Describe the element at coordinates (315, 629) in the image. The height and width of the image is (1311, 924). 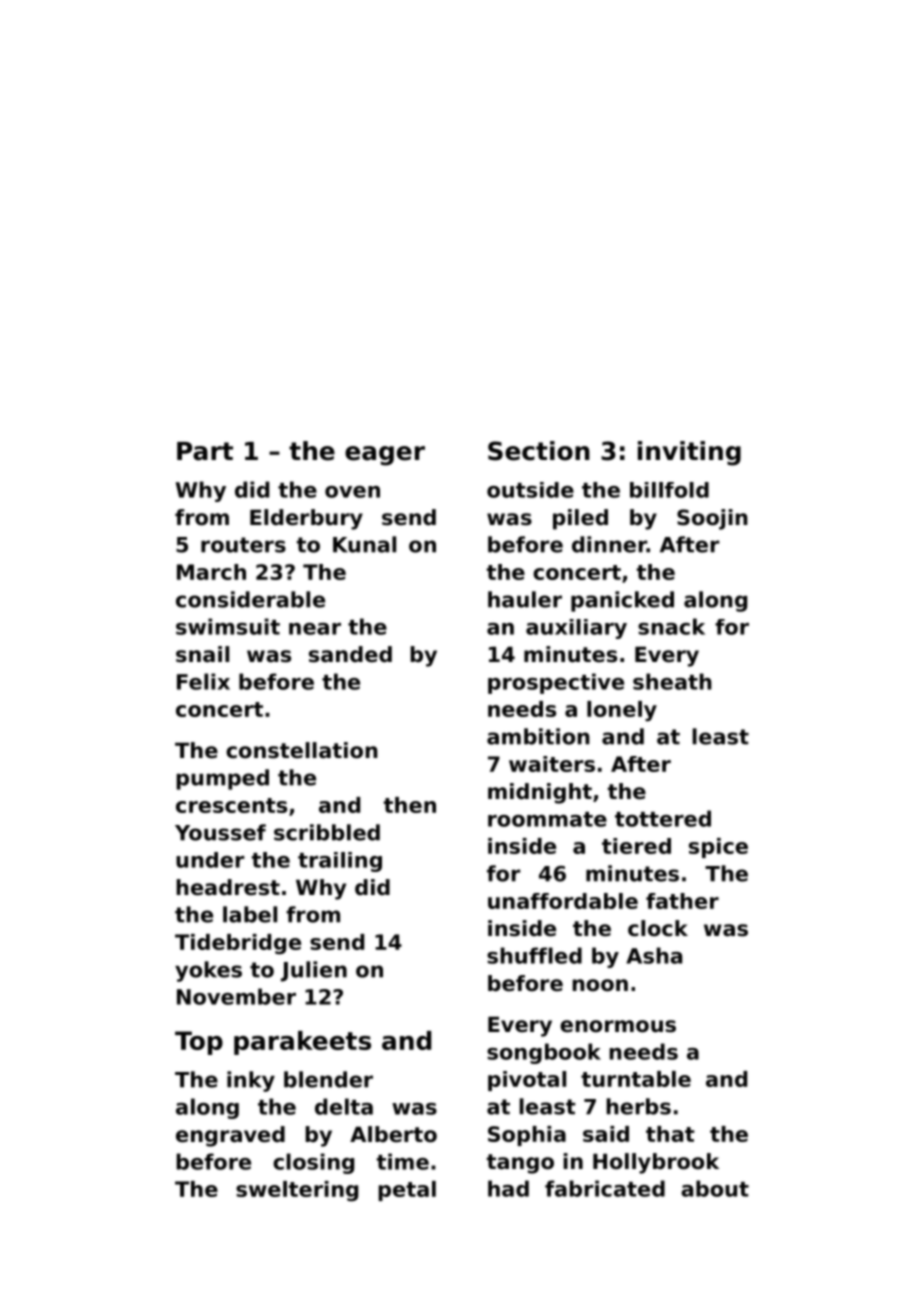
I see `near` at that location.
